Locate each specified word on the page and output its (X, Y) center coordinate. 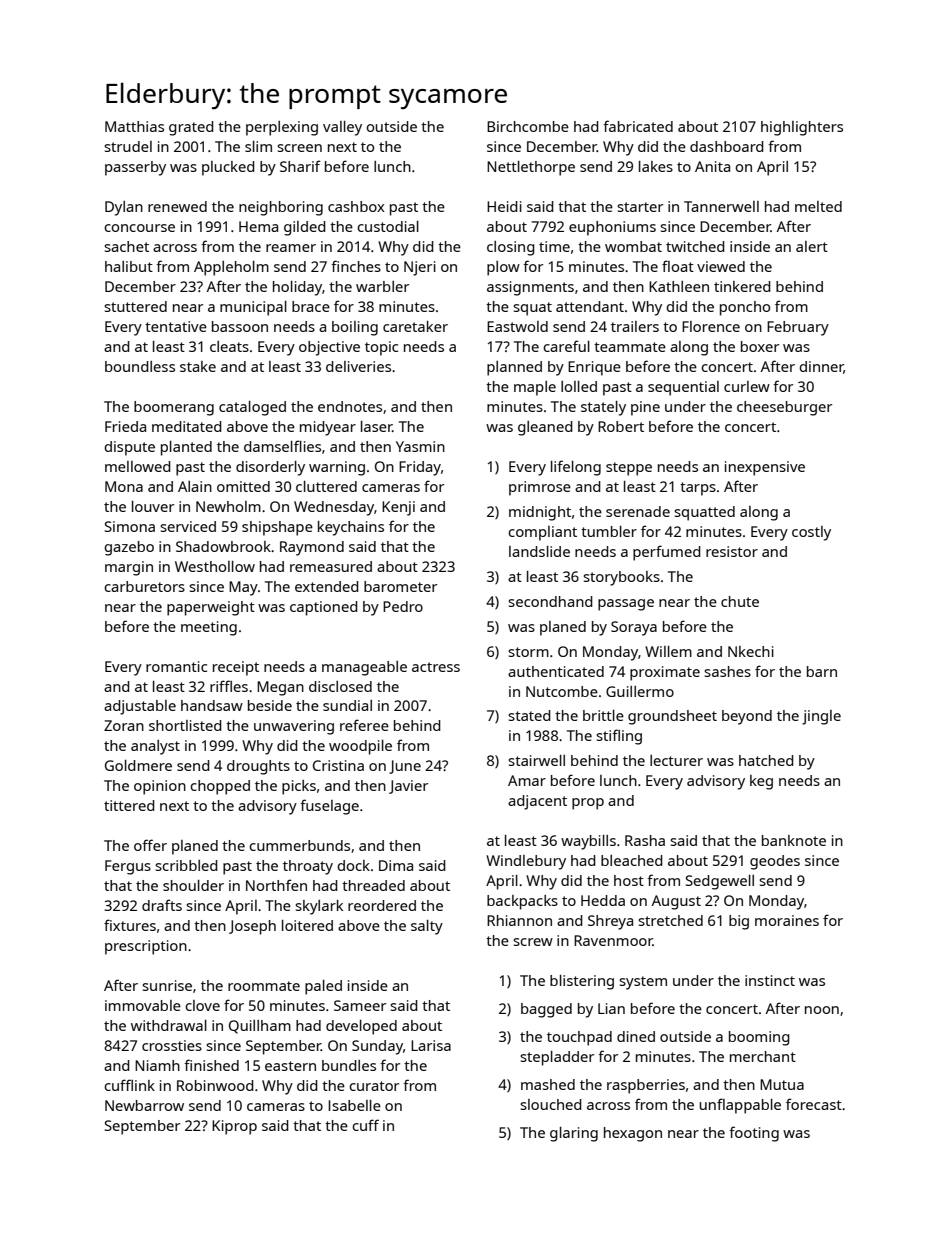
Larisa (431, 1045)
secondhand (550, 601)
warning (337, 468)
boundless (140, 366)
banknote (794, 840)
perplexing (282, 128)
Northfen (276, 885)
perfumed (667, 553)
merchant (763, 1056)
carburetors (144, 586)
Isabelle (354, 1105)
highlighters (802, 128)
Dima (396, 865)
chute (740, 601)
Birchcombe (528, 126)
